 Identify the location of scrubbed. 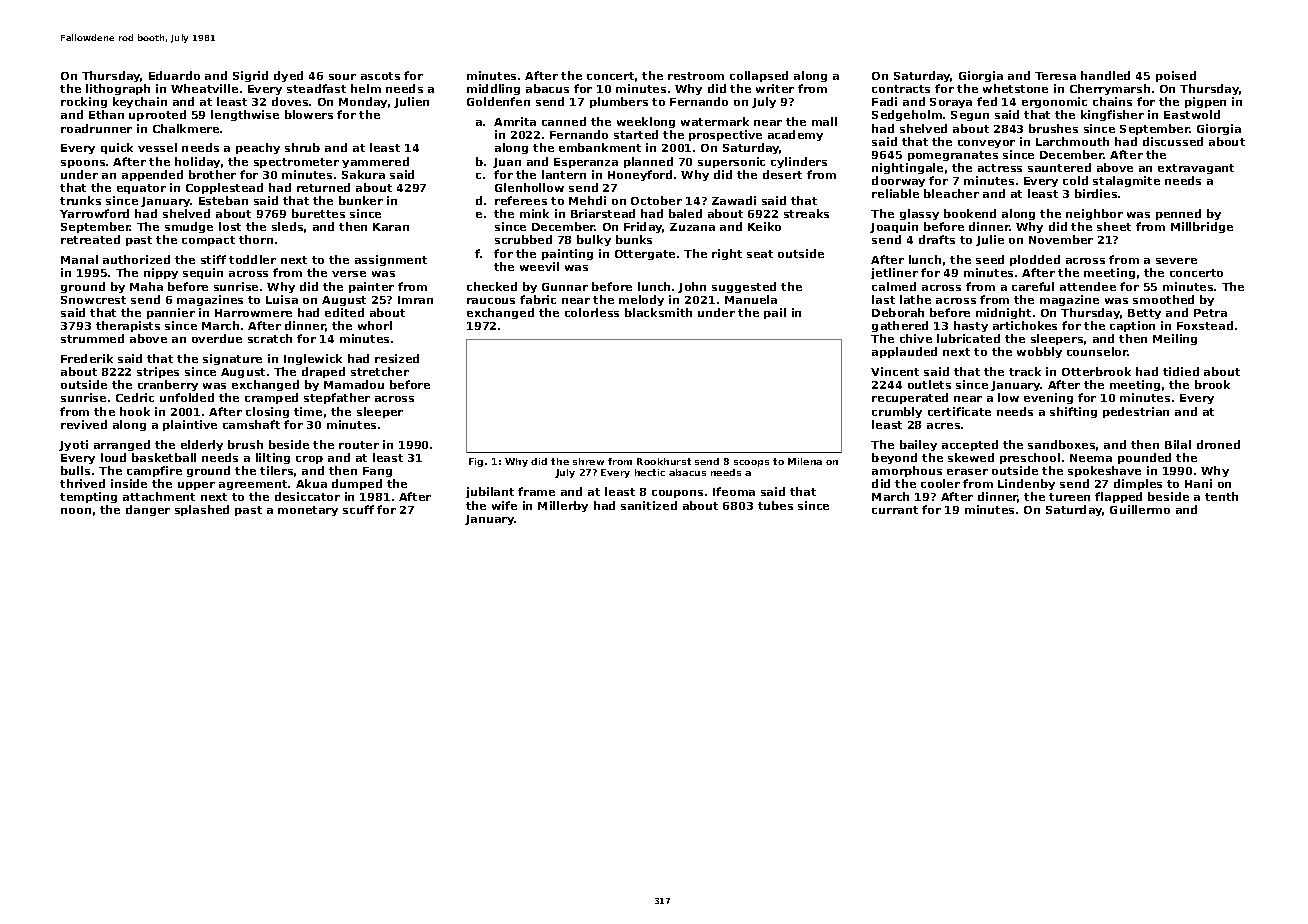
(523, 239).
